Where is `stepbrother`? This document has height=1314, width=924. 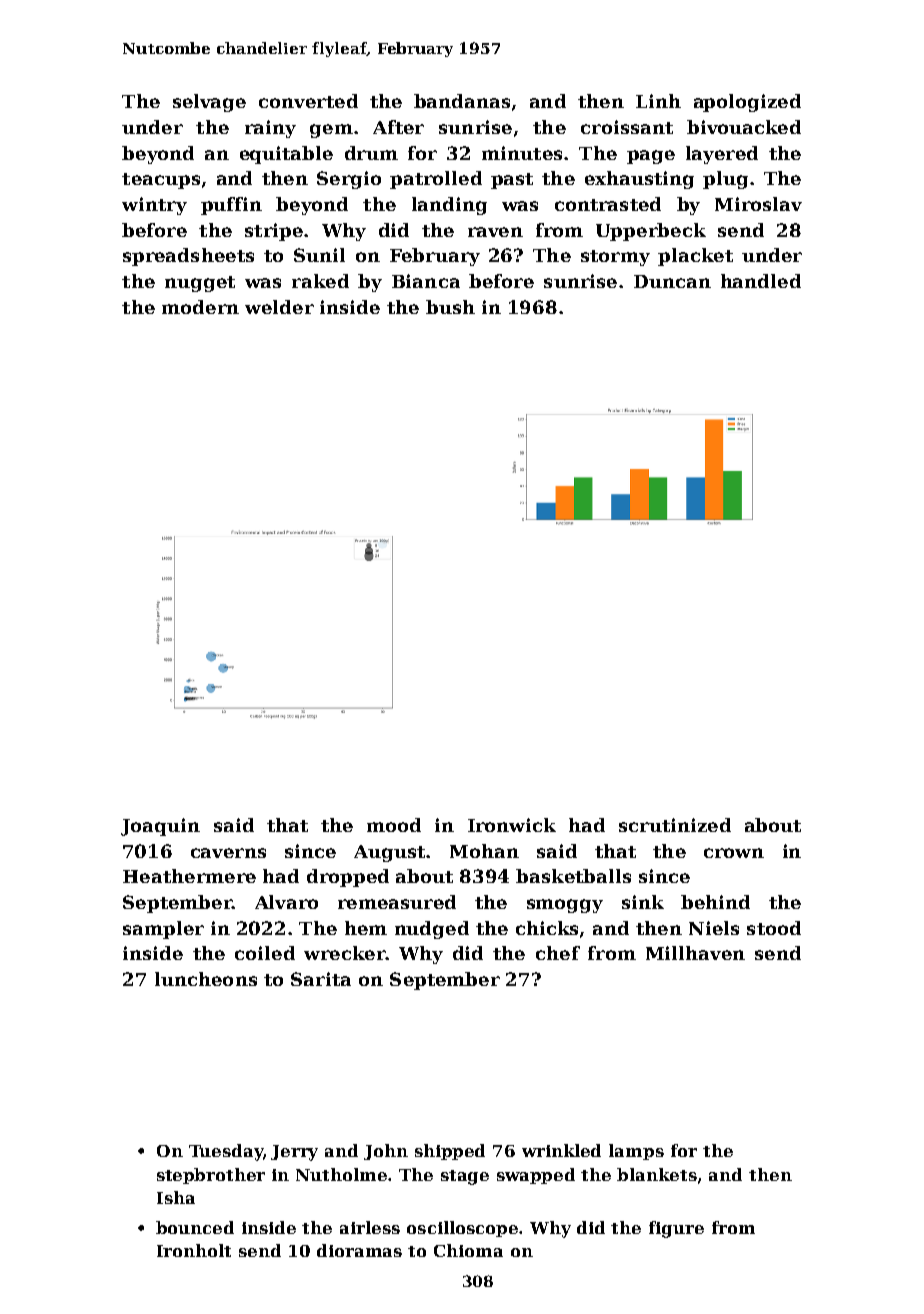 stepbrother is located at coordinates (211, 1176).
